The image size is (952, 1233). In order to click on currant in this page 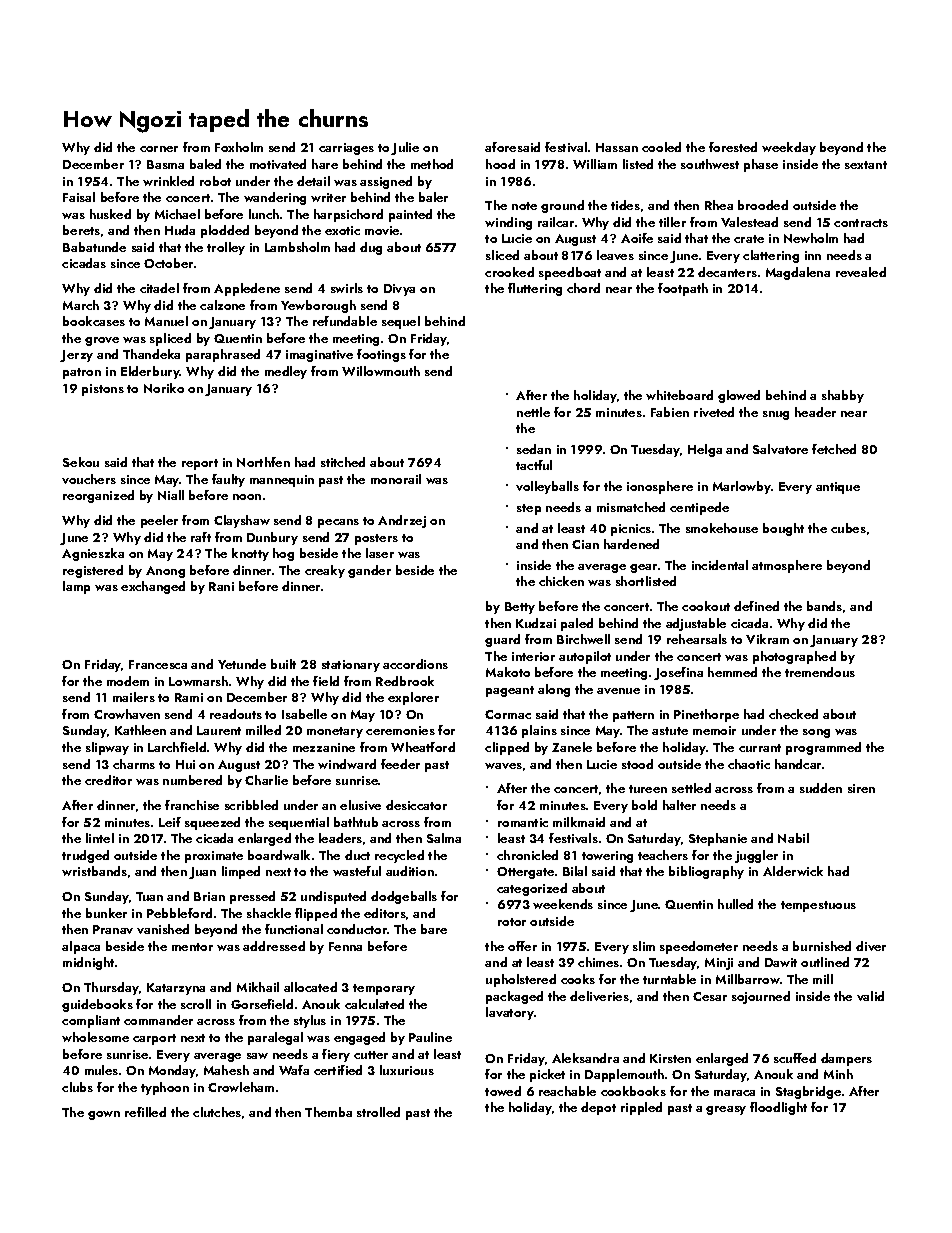, I will do `click(760, 748)`.
